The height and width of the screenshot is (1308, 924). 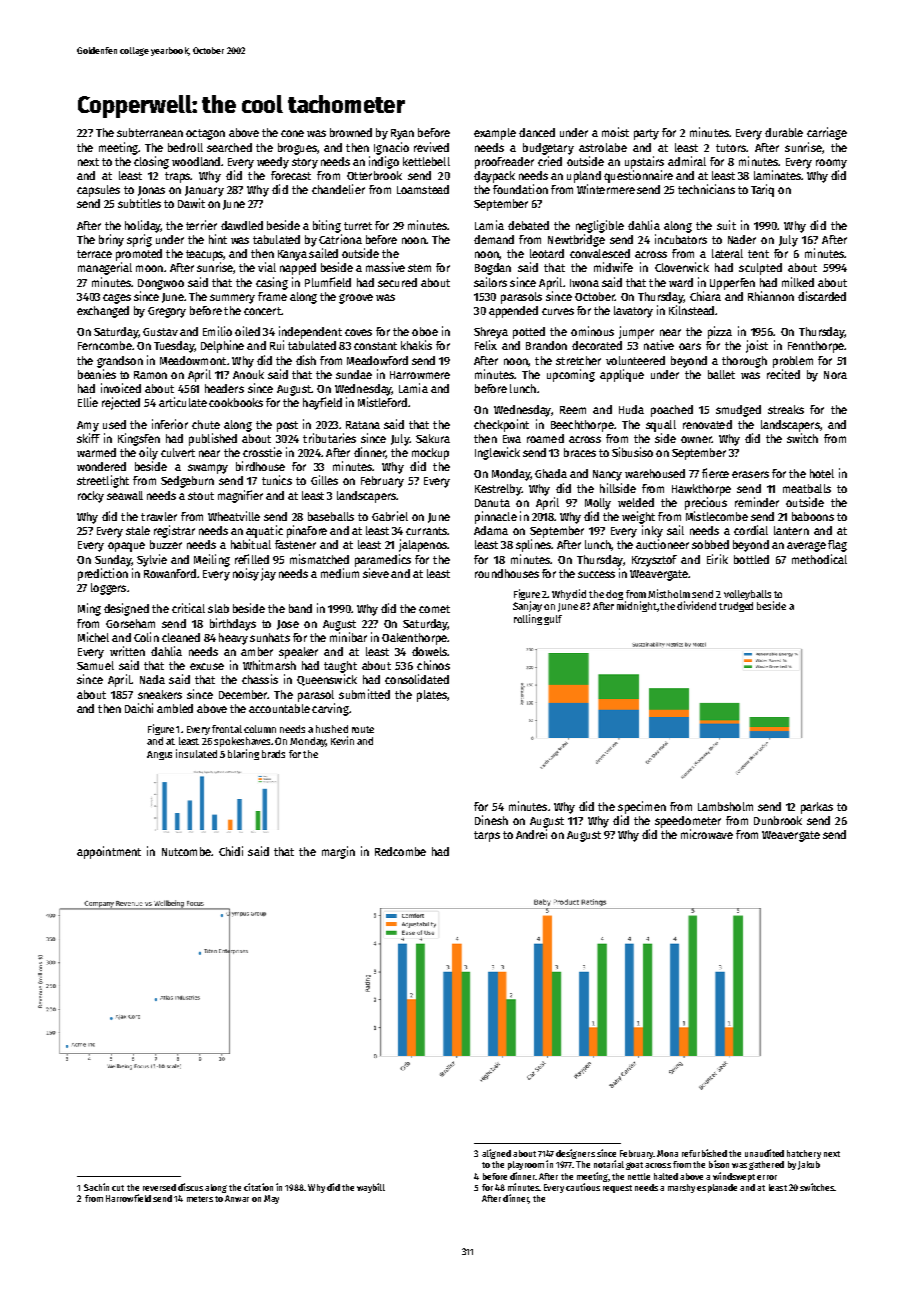 I want to click on Dinesh, so click(x=491, y=820).
